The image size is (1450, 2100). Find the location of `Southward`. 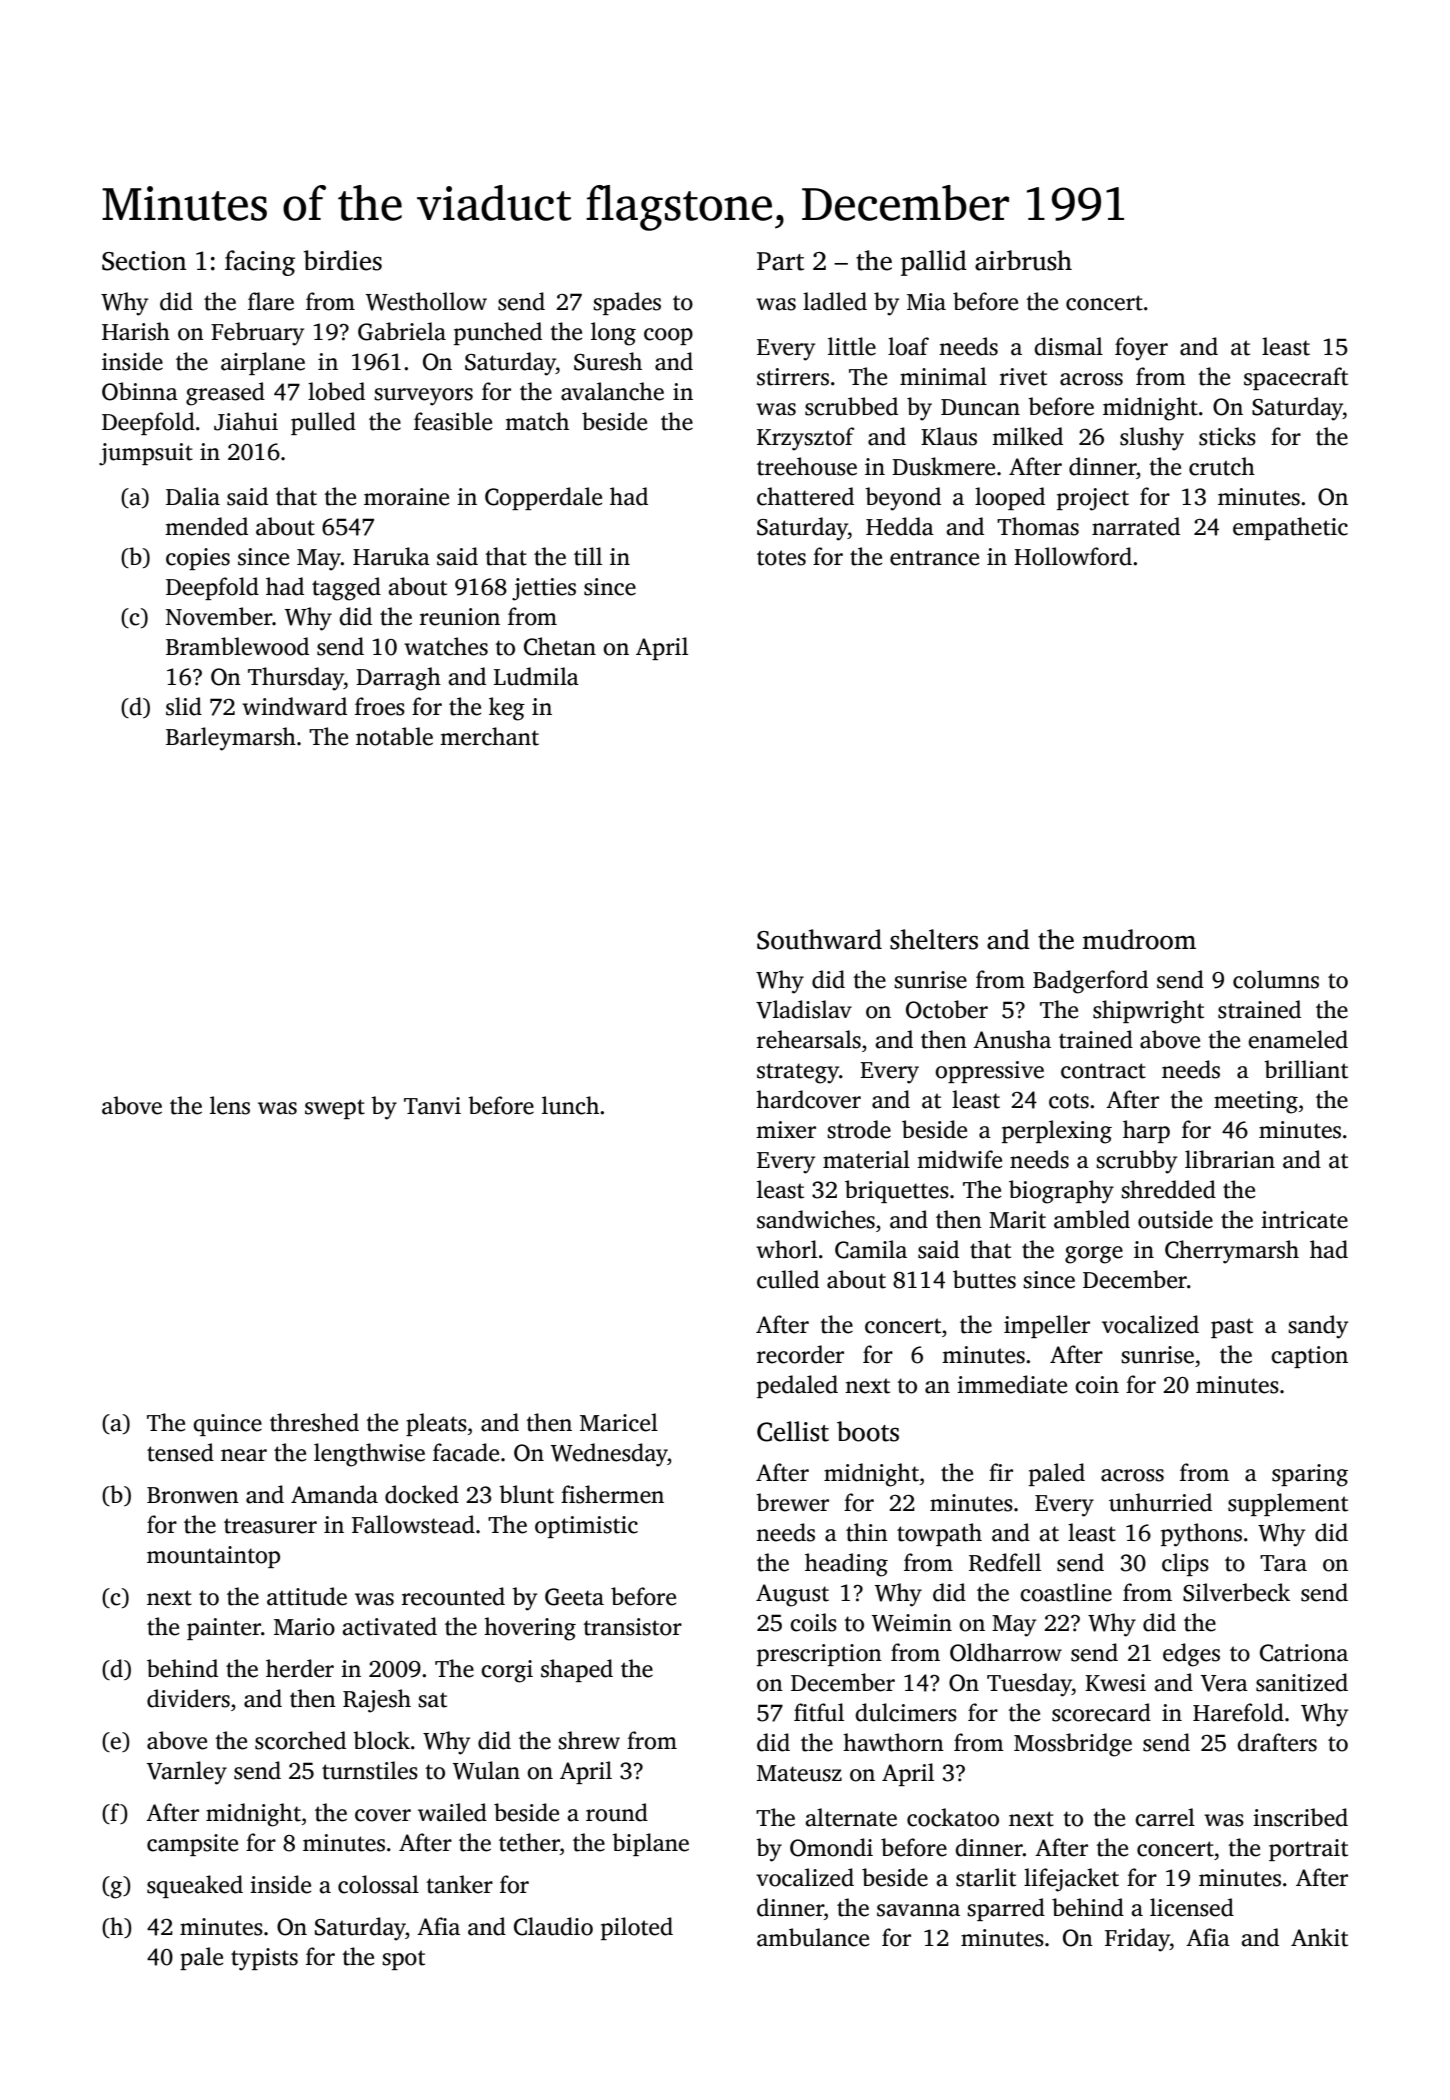

Southward is located at coordinates (819, 939).
